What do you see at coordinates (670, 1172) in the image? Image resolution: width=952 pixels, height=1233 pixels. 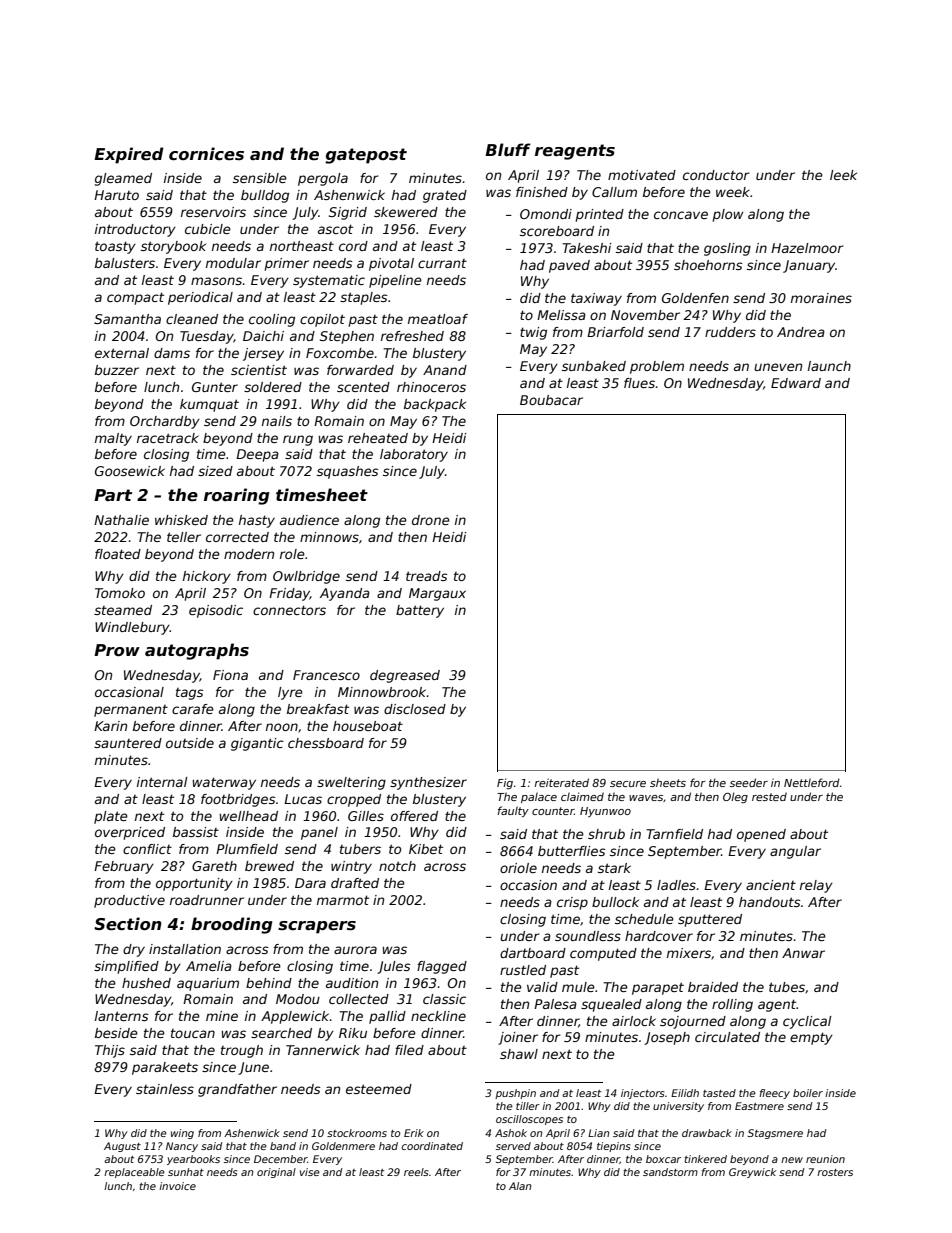 I see `sandstorm` at bounding box center [670, 1172].
